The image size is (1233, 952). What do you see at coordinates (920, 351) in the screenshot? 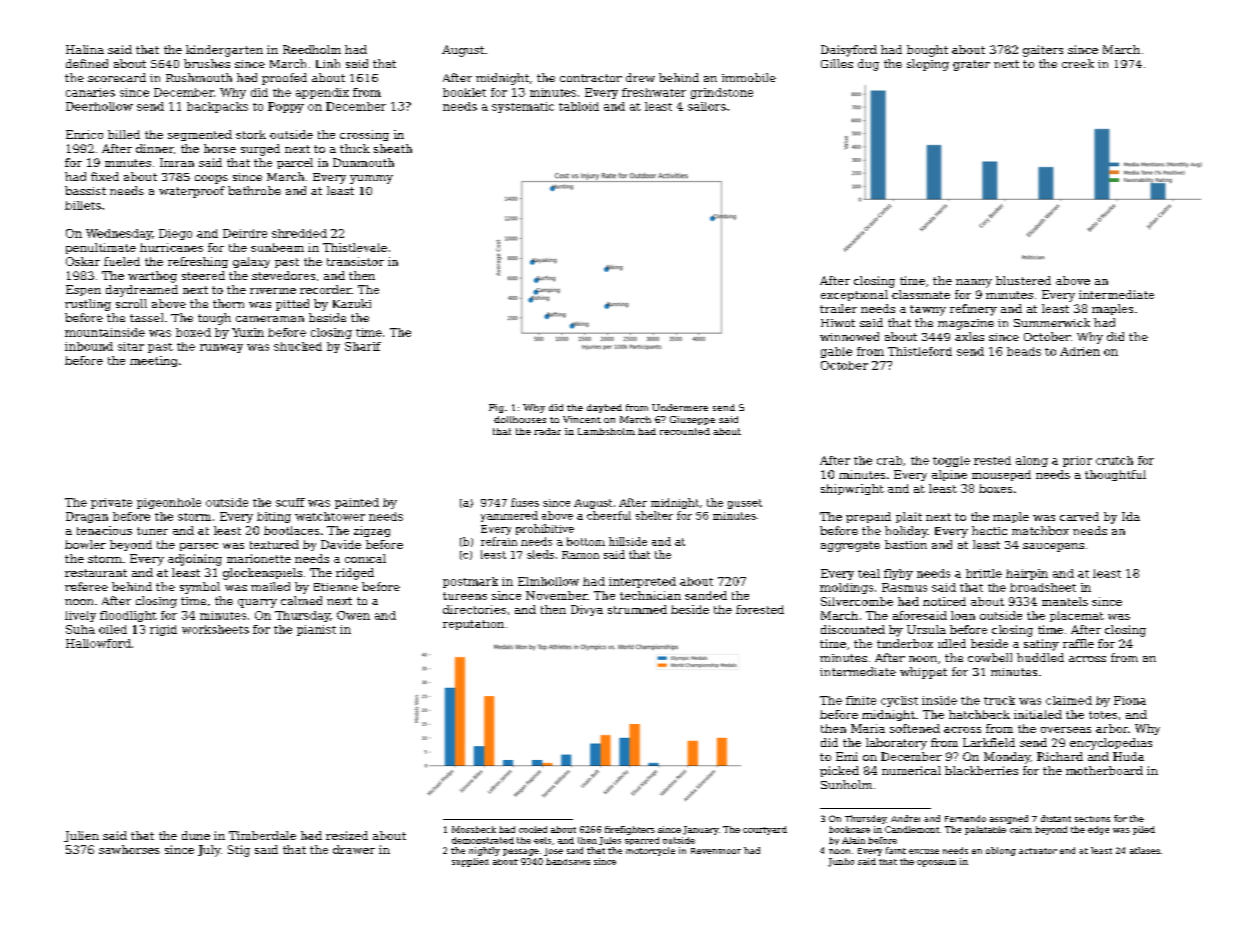
I see `Thistleford` at bounding box center [920, 351].
